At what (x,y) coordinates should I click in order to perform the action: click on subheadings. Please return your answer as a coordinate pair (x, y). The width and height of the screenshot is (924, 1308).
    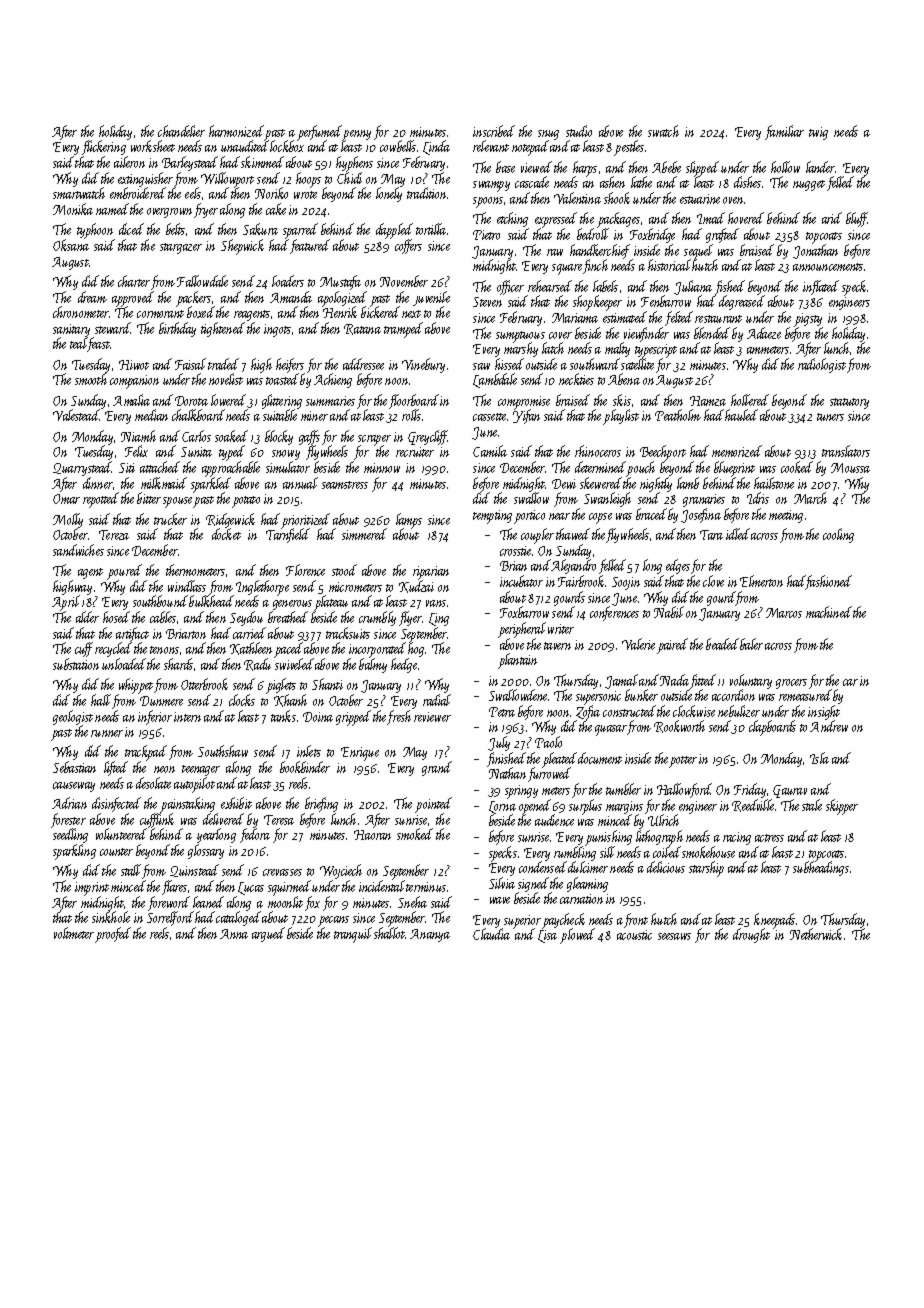
    Looking at the image, I should click on (821, 869).
